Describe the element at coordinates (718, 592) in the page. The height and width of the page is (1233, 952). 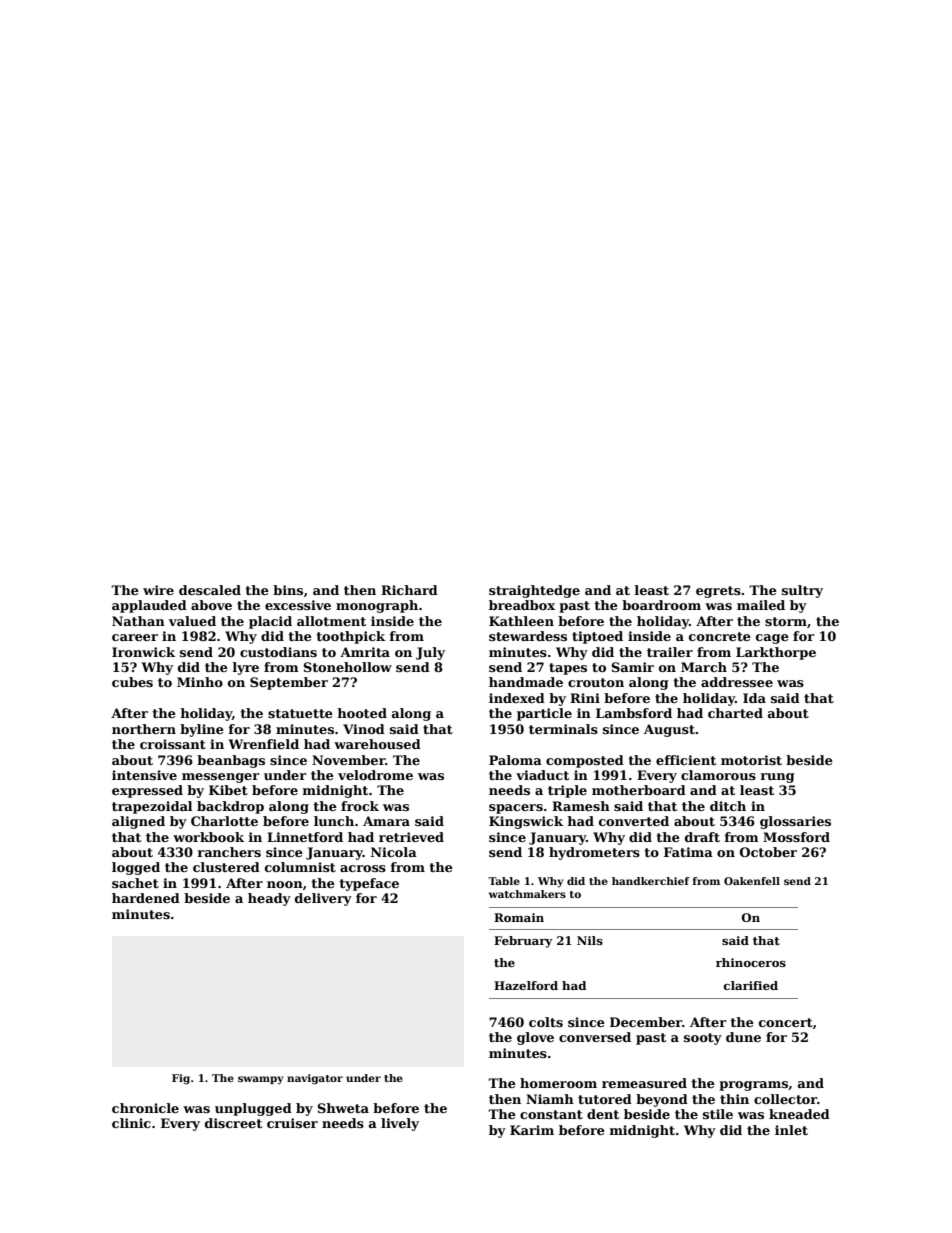
I see `egrets` at that location.
